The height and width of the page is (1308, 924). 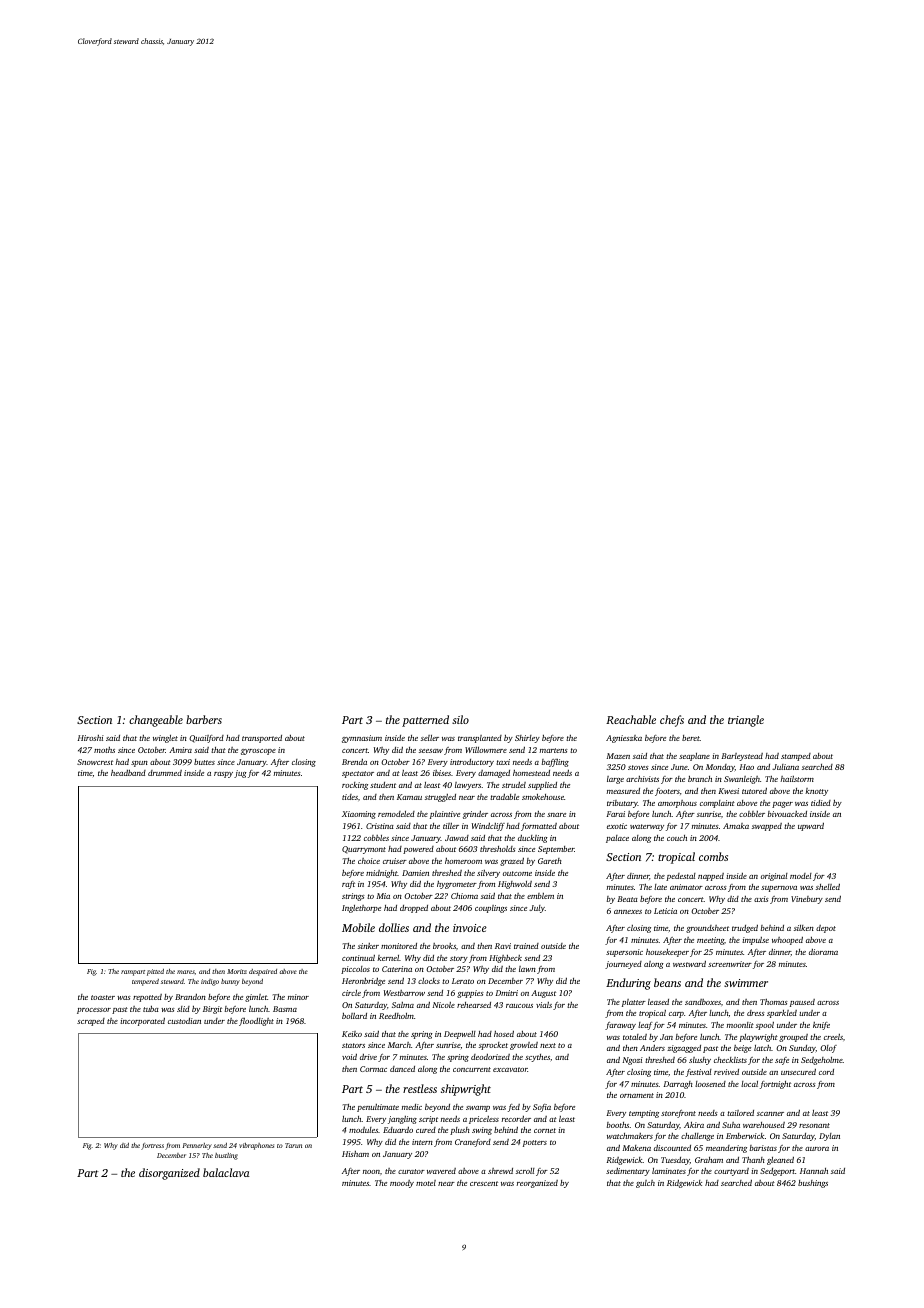 I want to click on headband, so click(x=128, y=773).
